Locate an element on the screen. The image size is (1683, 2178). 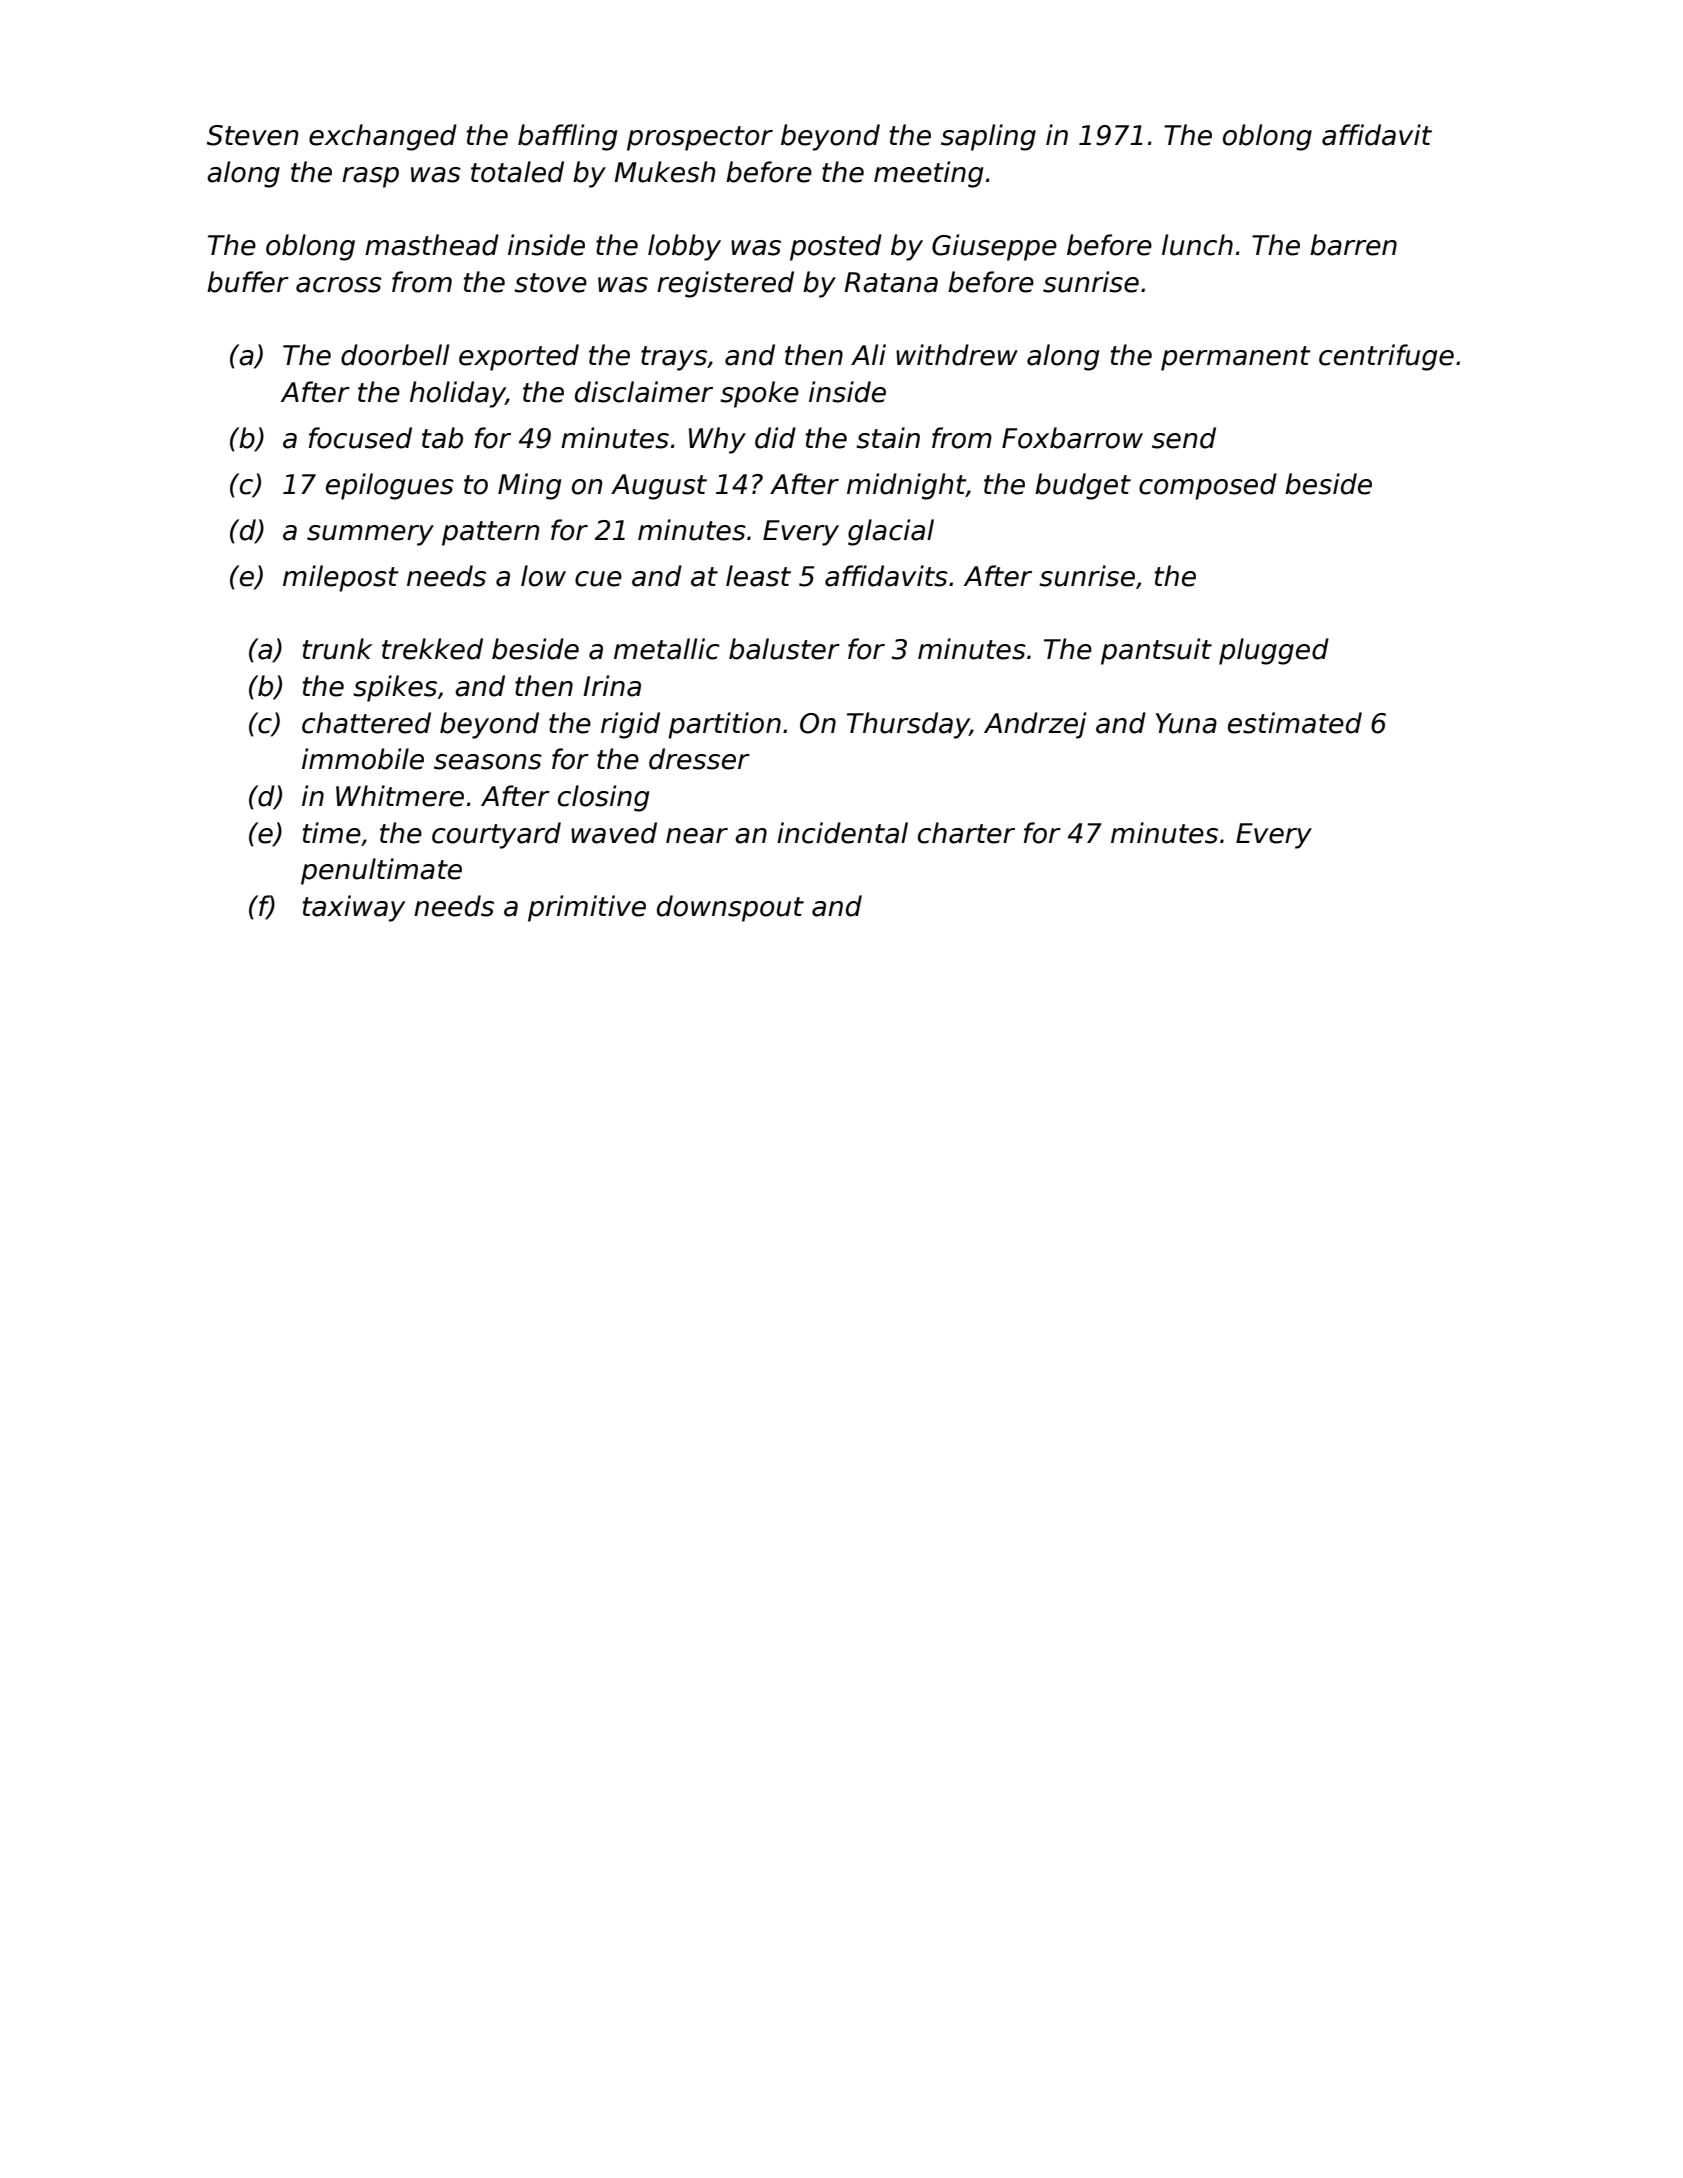
downspout is located at coordinates (730, 908).
